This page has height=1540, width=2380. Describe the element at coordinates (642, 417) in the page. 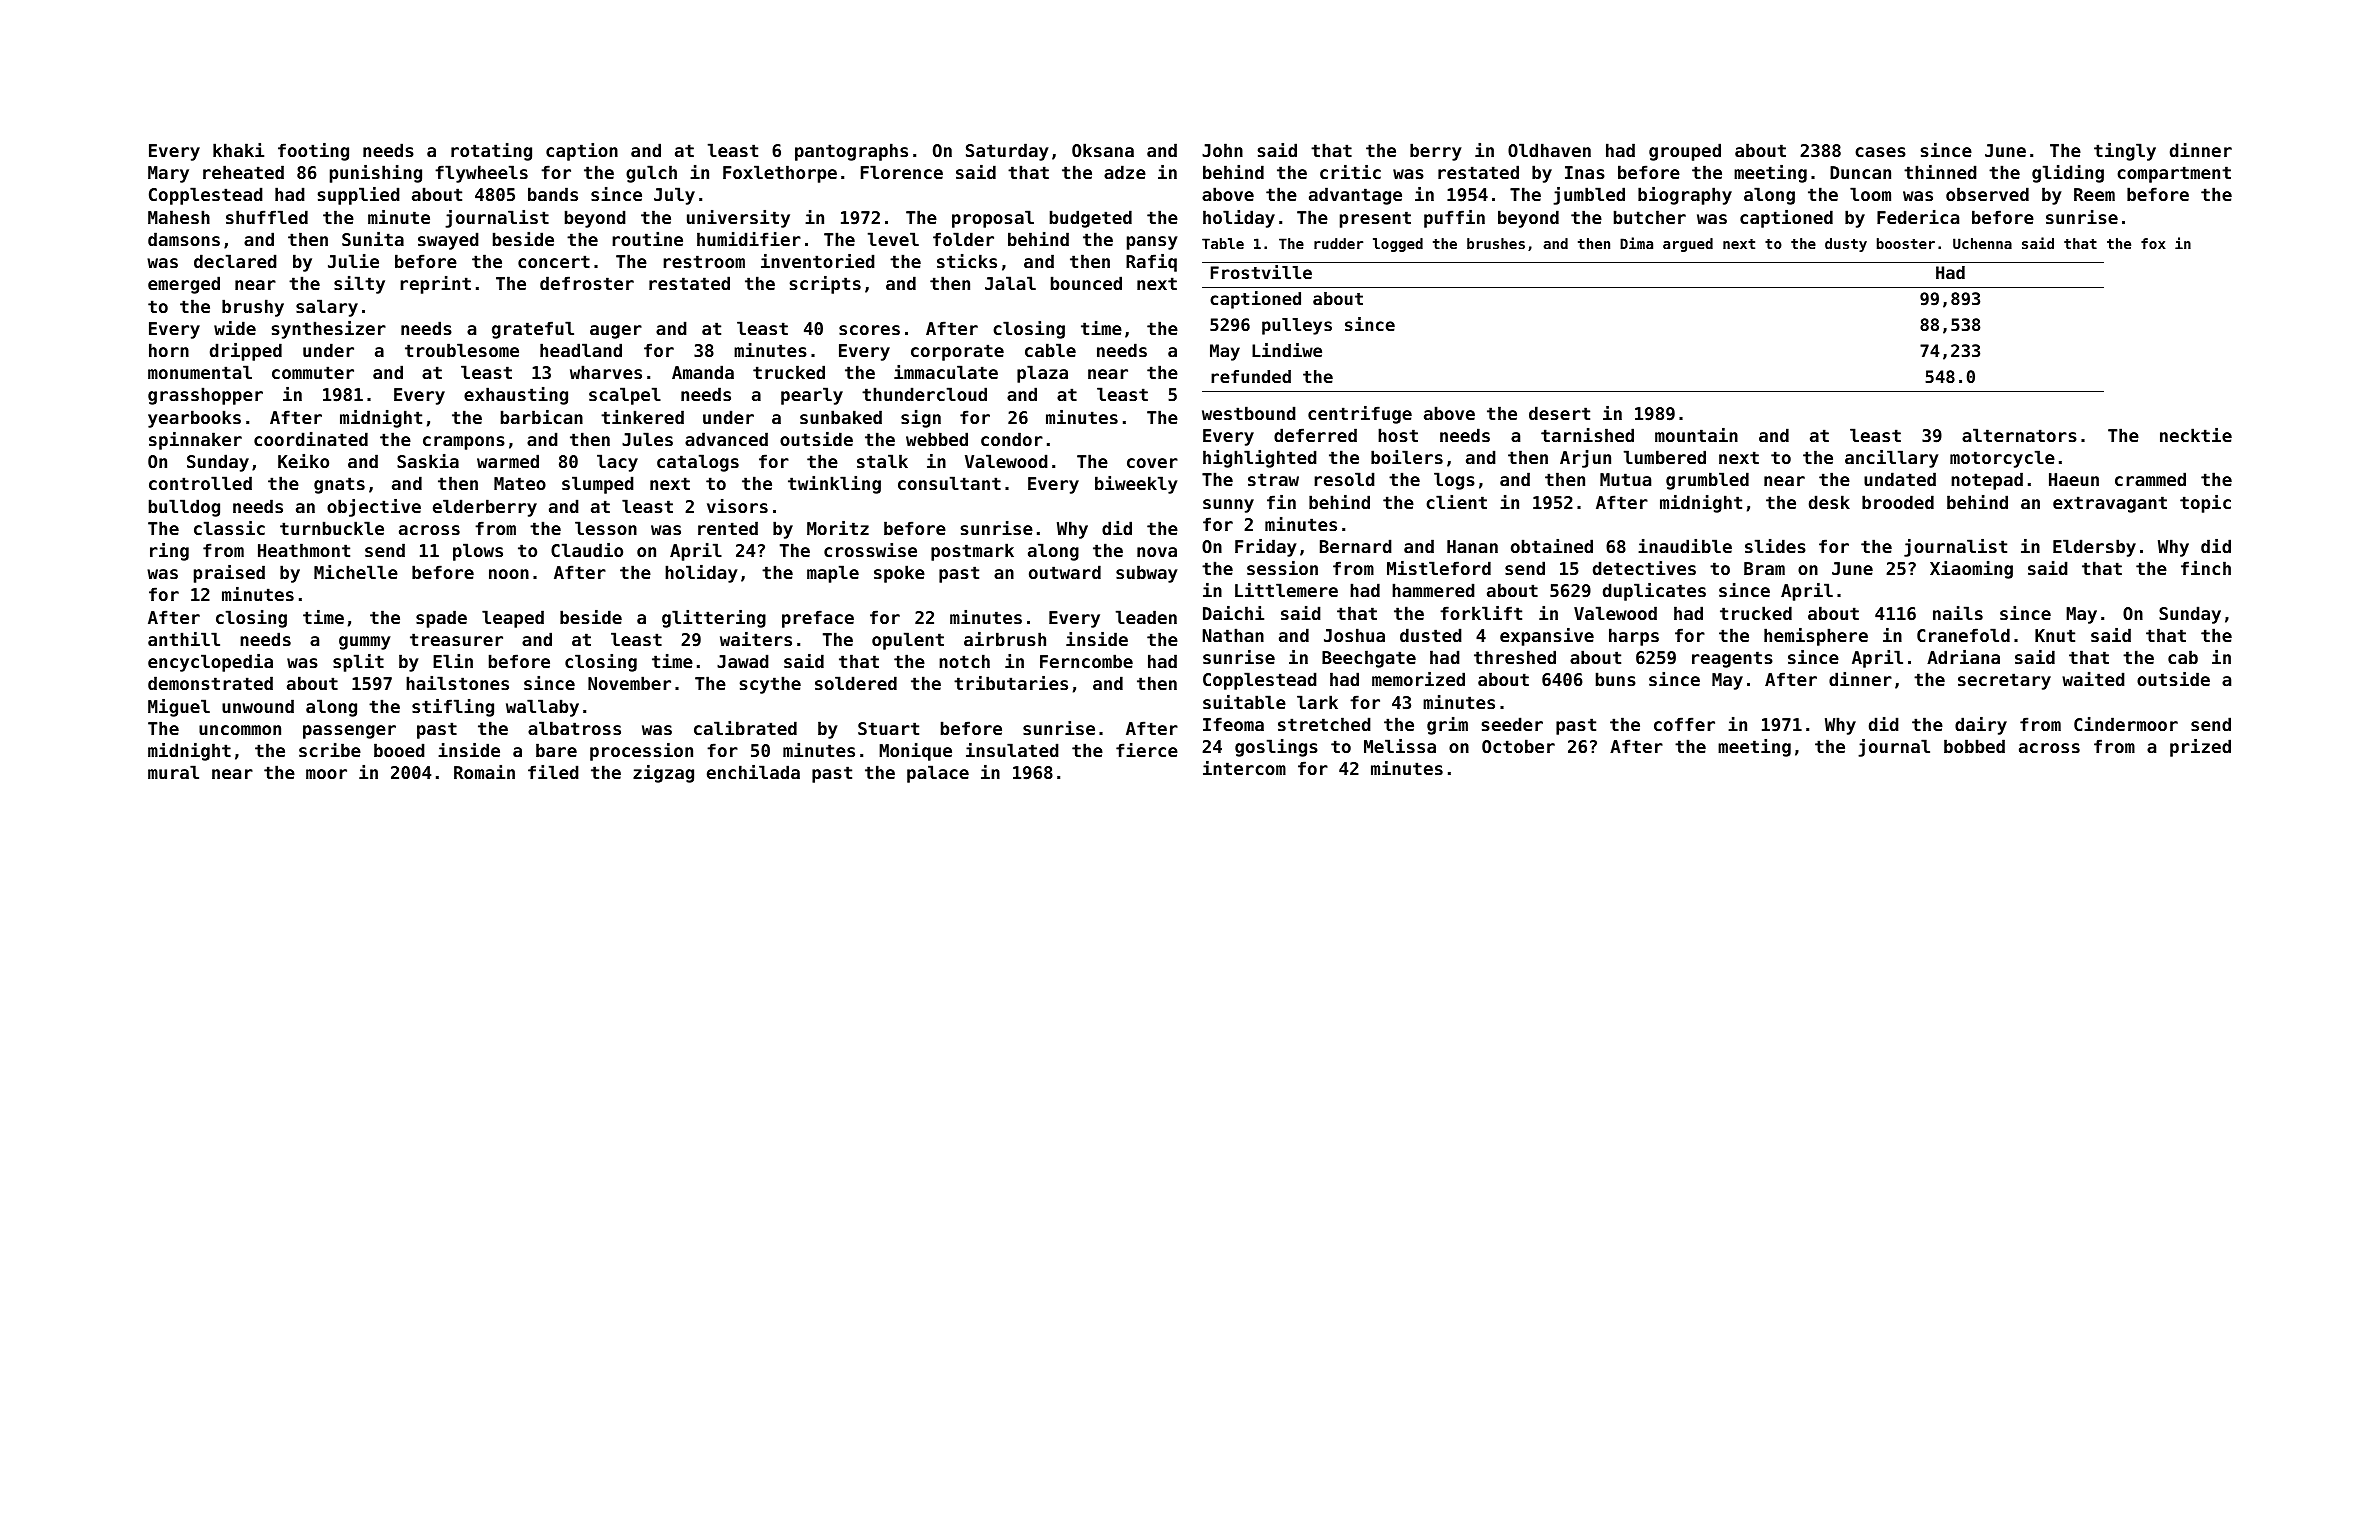

I see `tinkered` at that location.
